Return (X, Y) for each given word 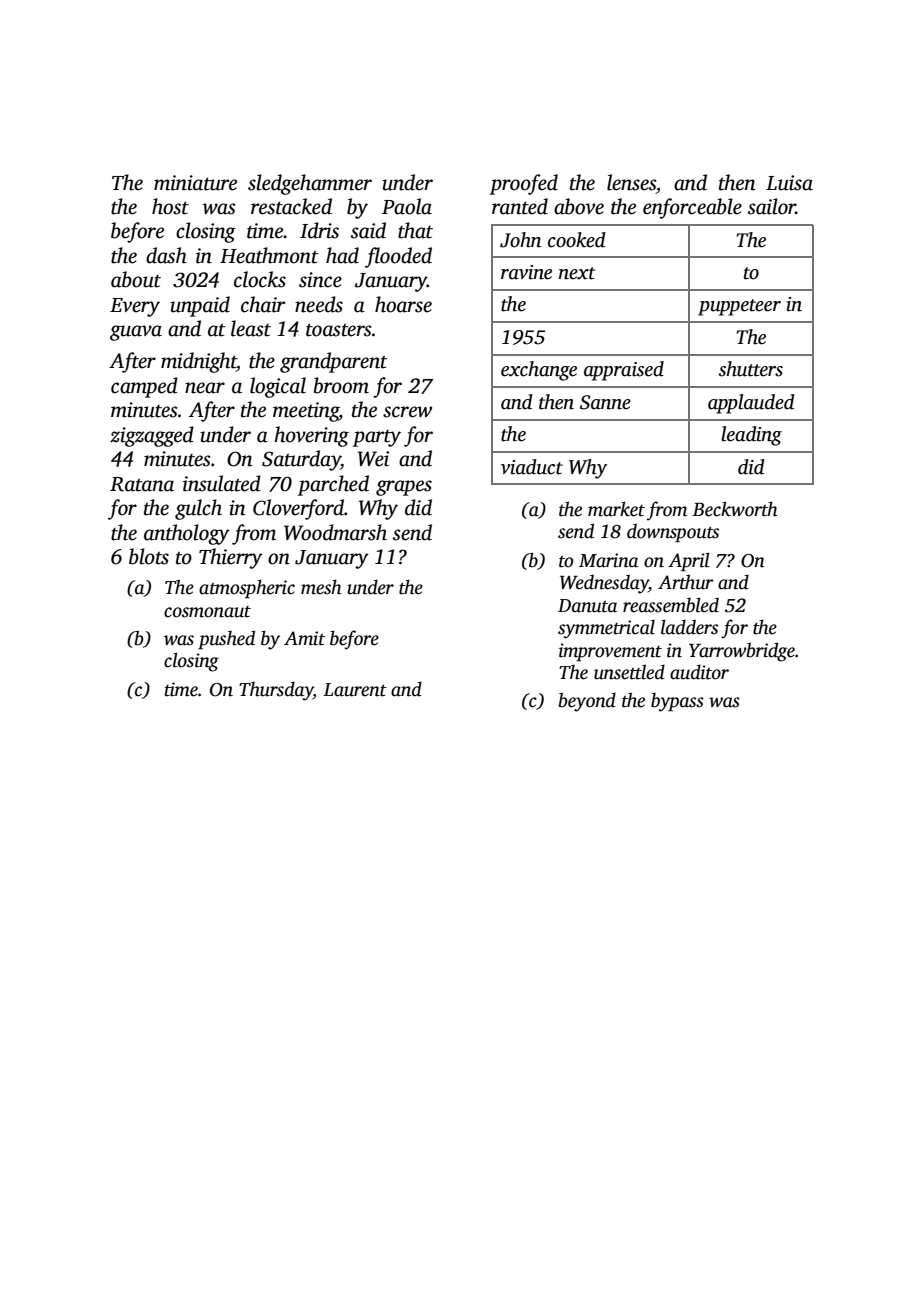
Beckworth (735, 509)
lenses (631, 182)
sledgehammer (310, 184)
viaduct (532, 467)
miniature (195, 183)
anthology (187, 534)
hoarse (403, 304)
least (251, 328)
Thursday (276, 691)
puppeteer (739, 307)
